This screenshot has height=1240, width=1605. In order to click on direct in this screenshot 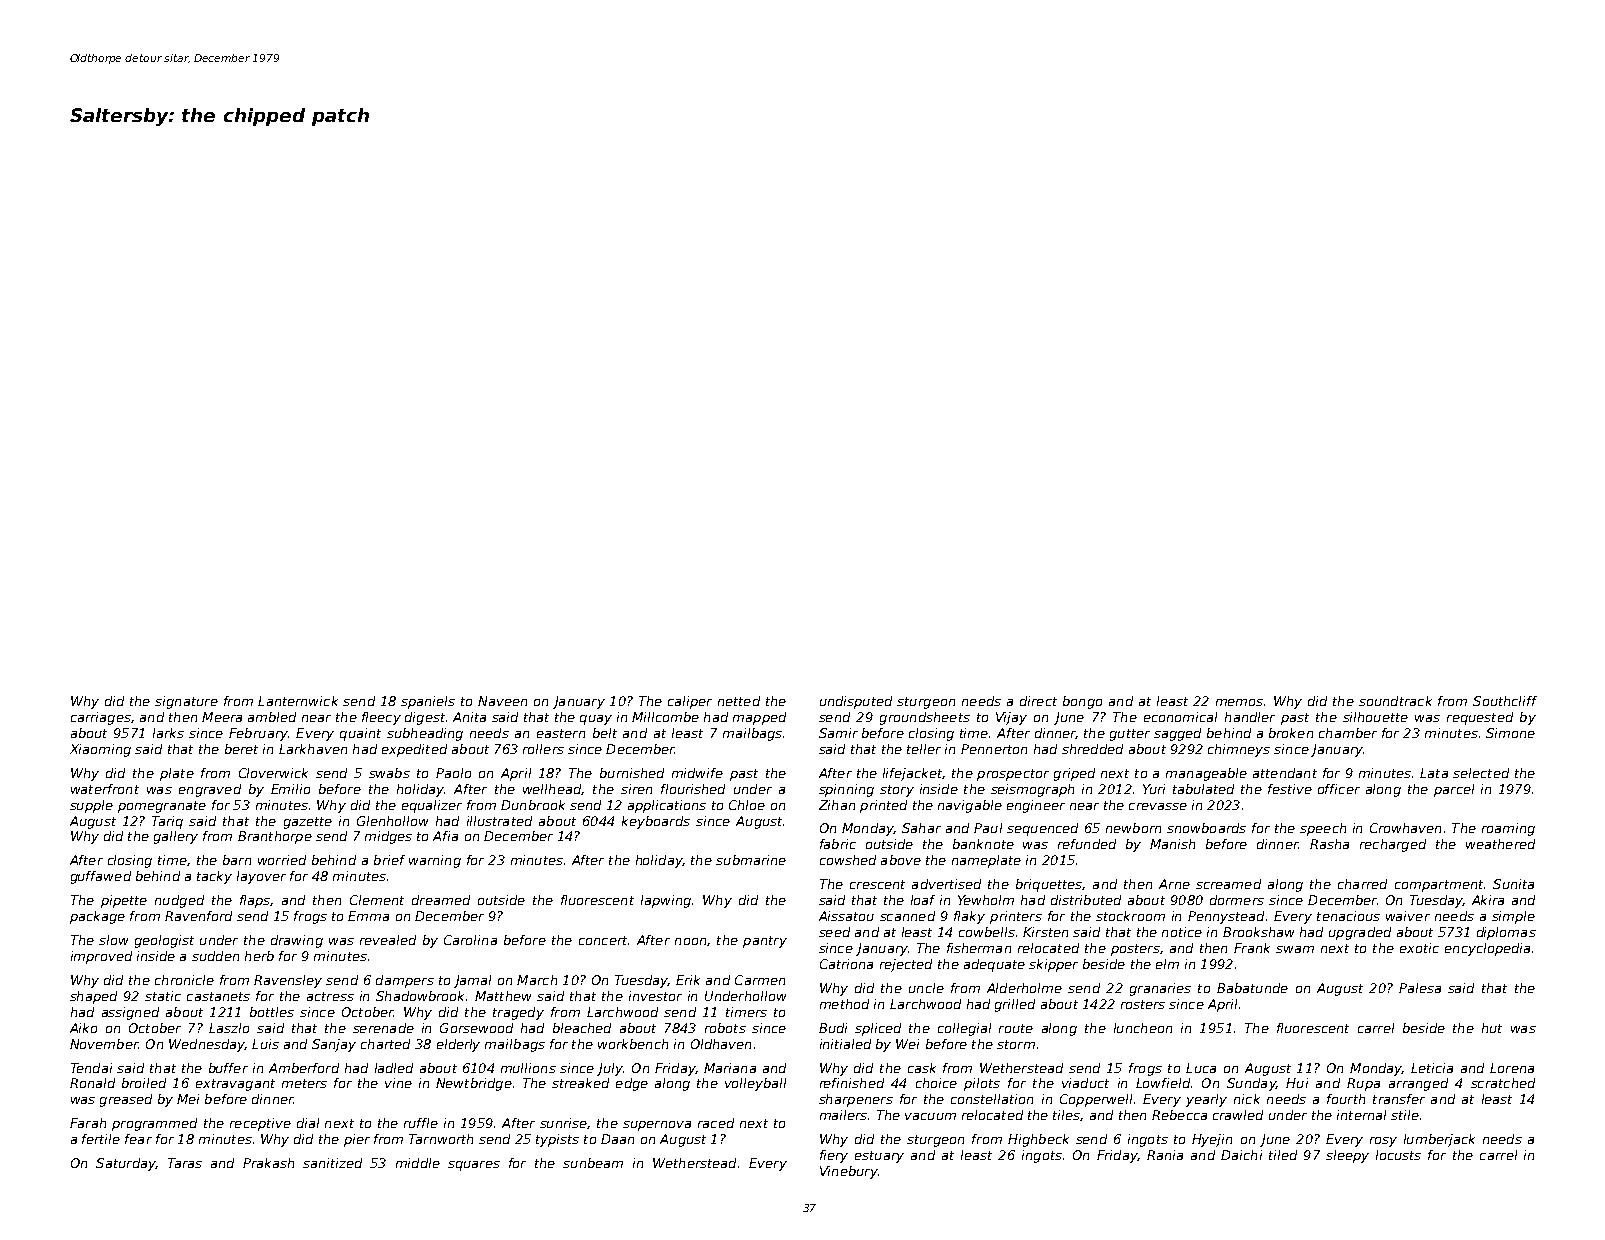, I will do `click(1038, 701)`.
